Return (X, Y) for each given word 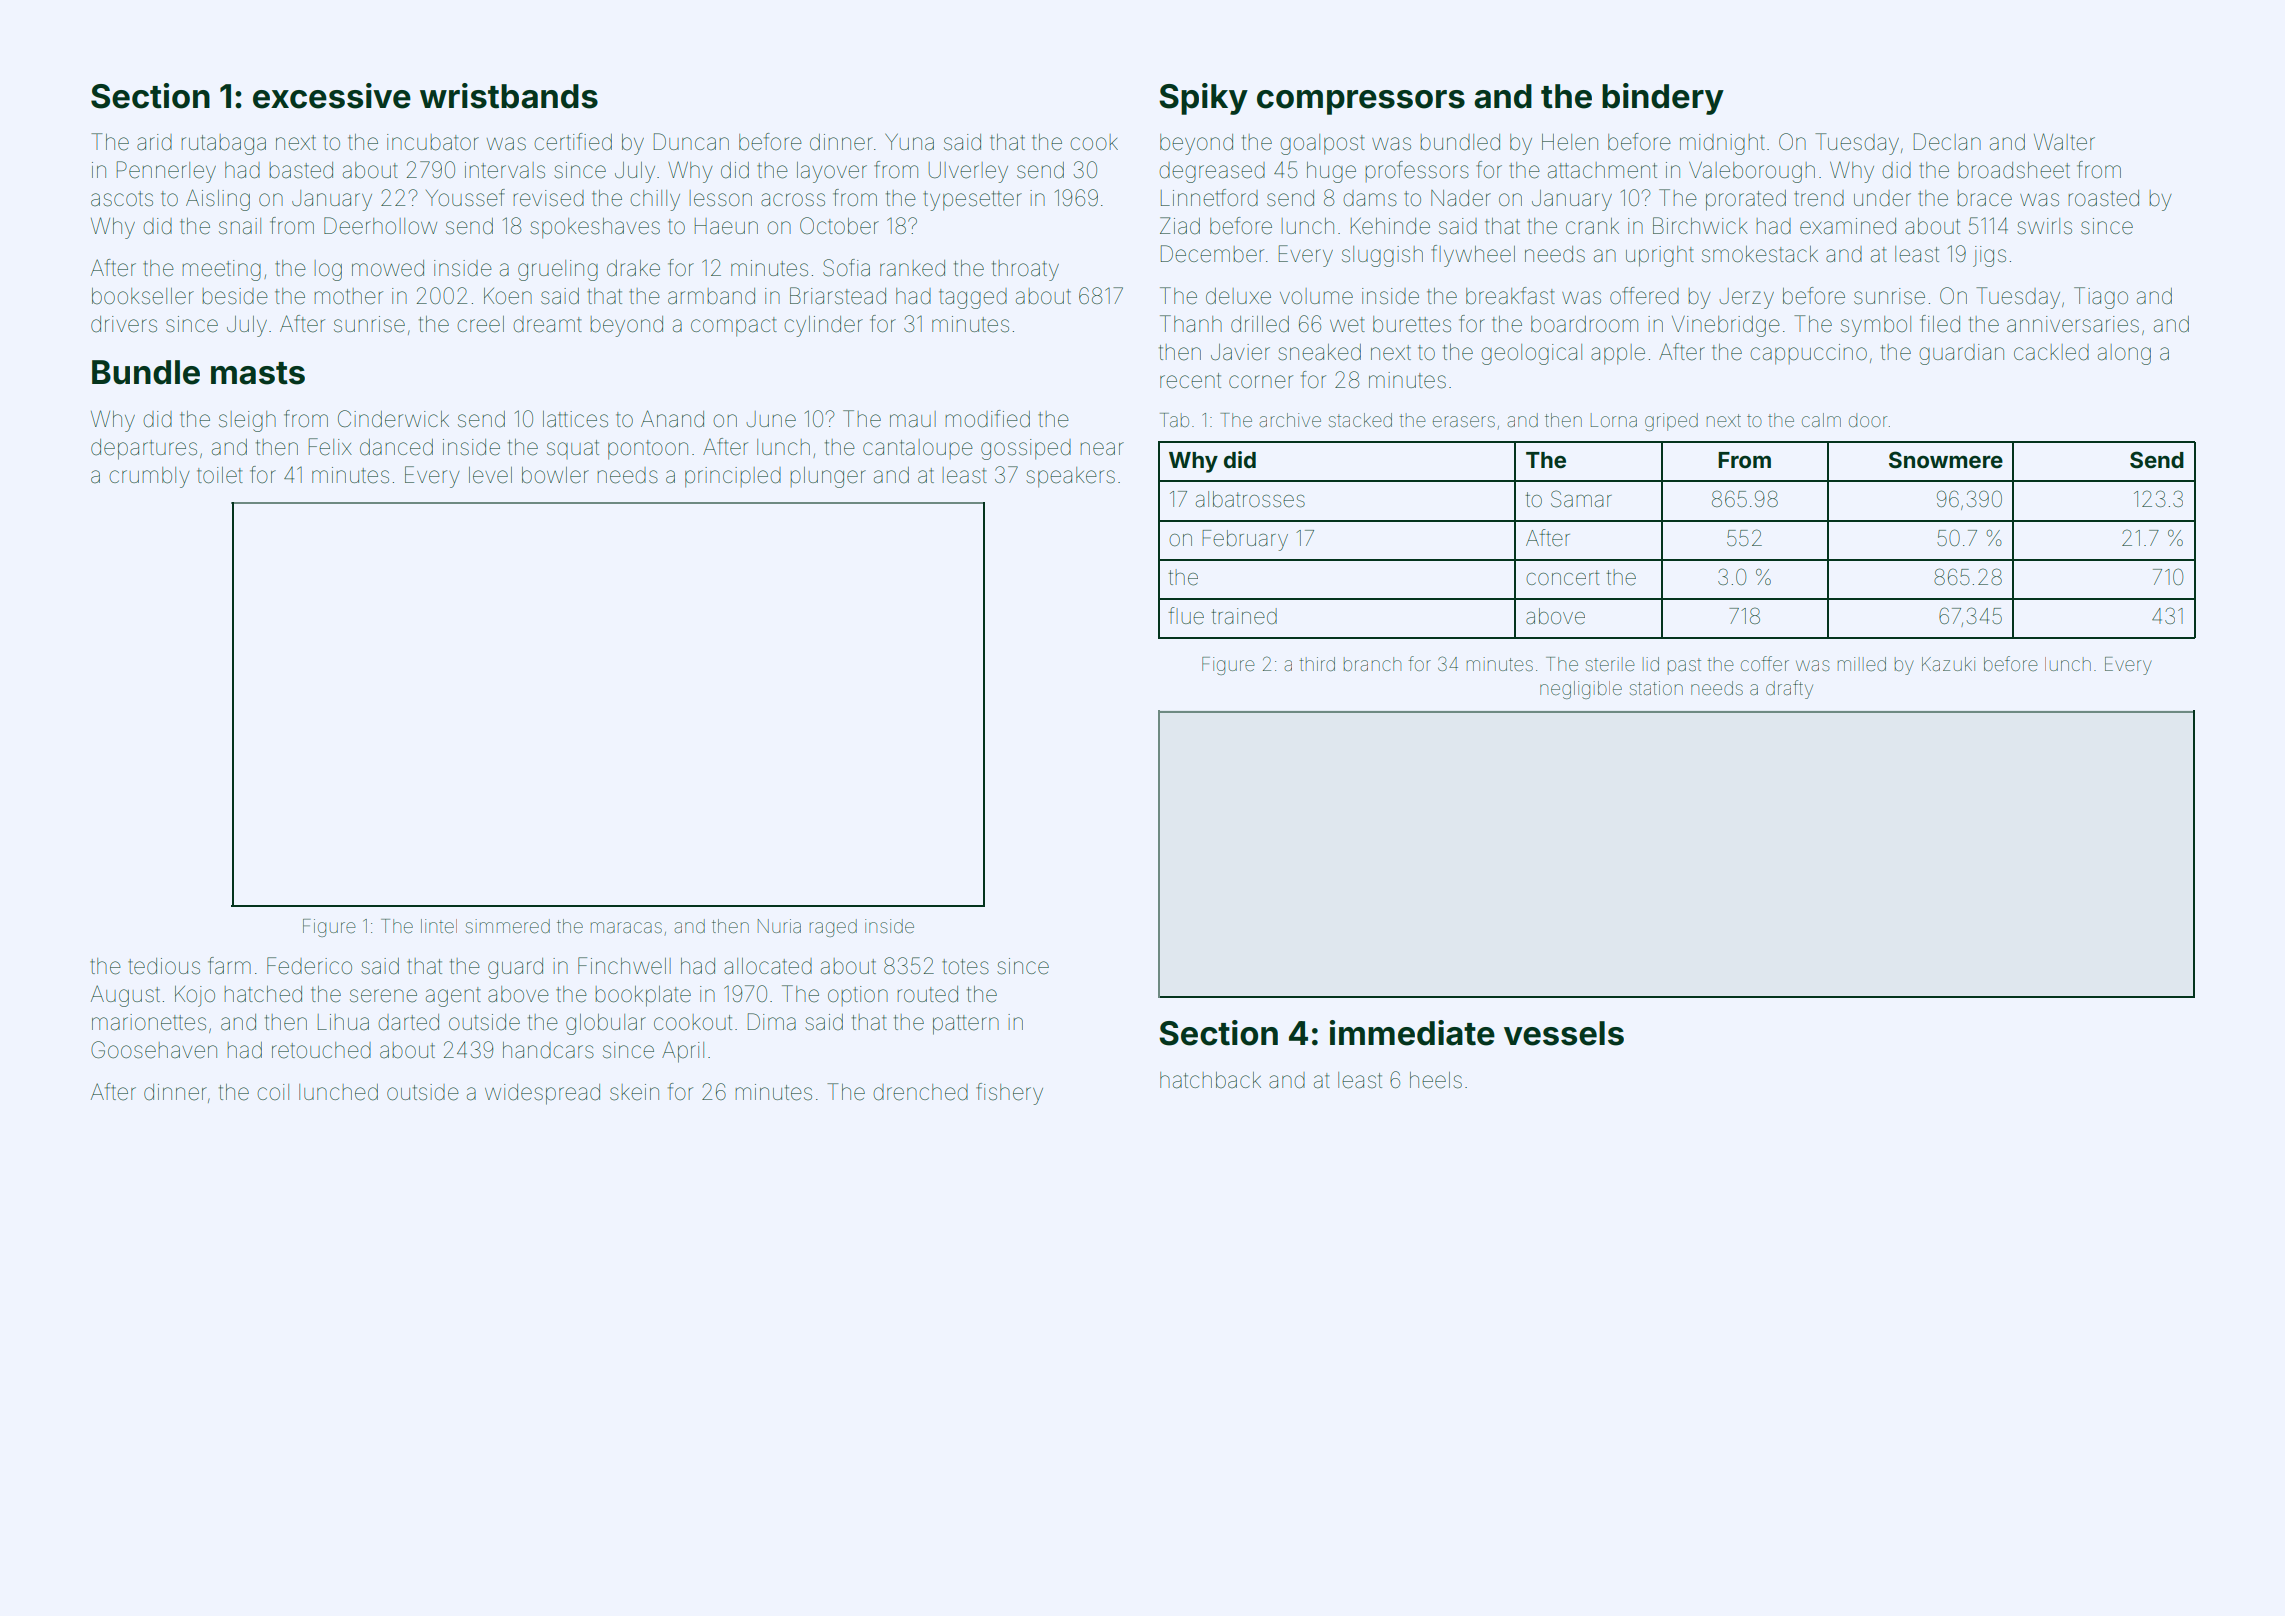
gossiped (1026, 449)
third (1317, 664)
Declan (1947, 142)
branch (1372, 664)
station (1656, 688)
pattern (966, 1025)
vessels (1564, 1033)
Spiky (1203, 99)
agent (453, 997)
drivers (124, 324)
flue (1186, 616)
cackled (2051, 352)
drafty (1789, 689)
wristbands (509, 96)
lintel (439, 926)
